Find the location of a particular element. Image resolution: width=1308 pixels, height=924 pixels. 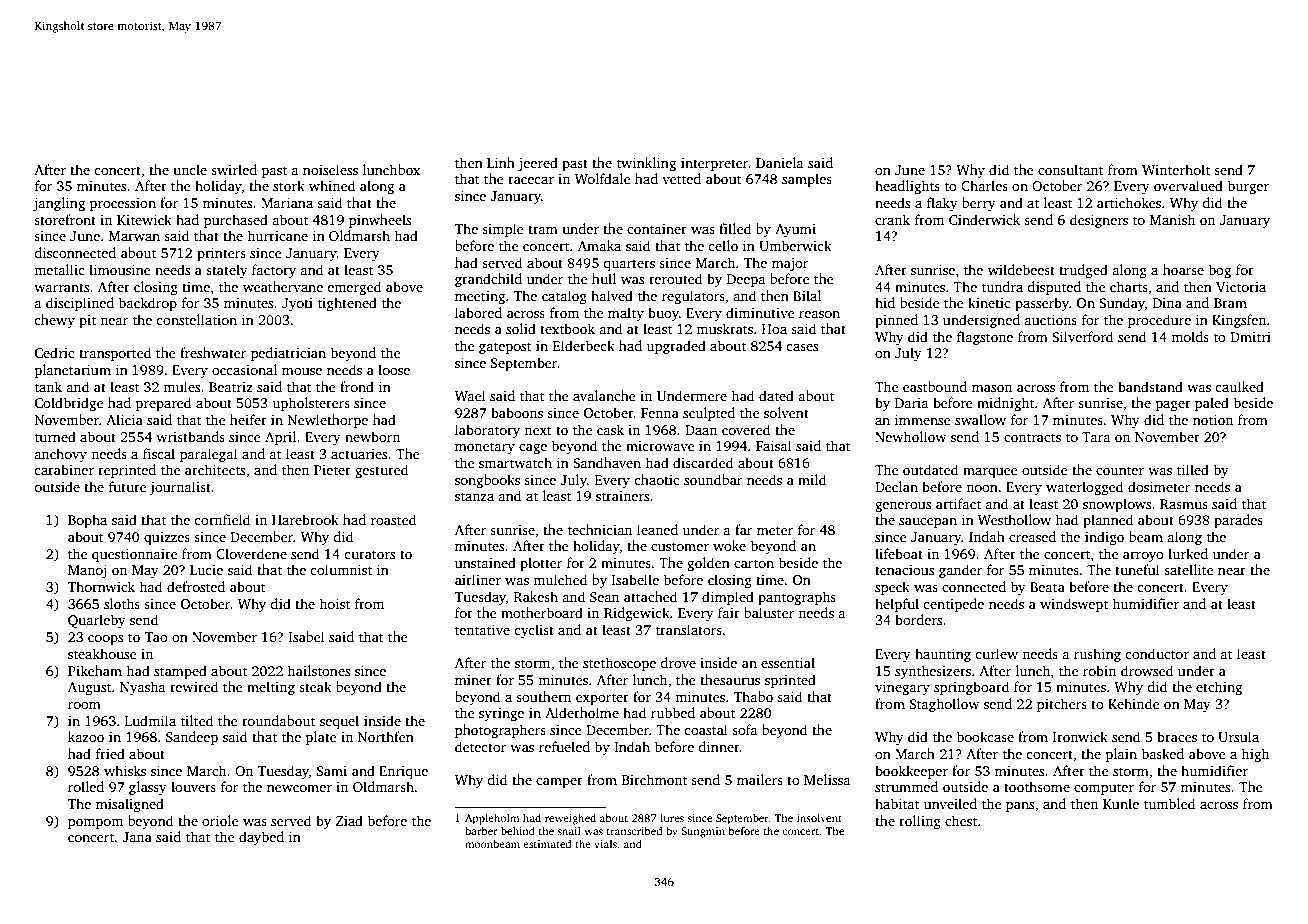

glassy is located at coordinates (148, 788).
